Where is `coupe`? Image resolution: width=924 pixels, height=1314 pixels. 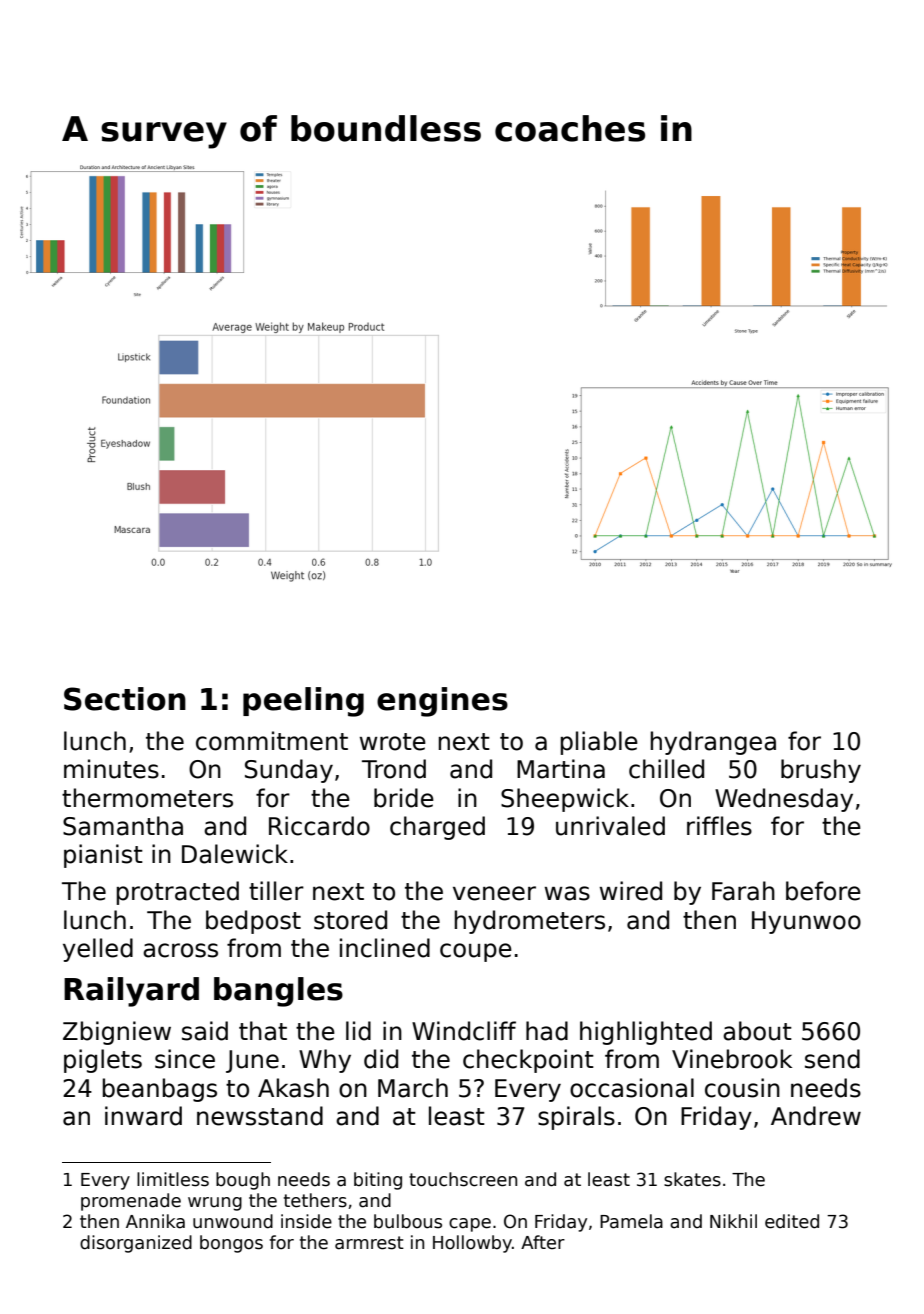
coupe is located at coordinates (476, 952).
